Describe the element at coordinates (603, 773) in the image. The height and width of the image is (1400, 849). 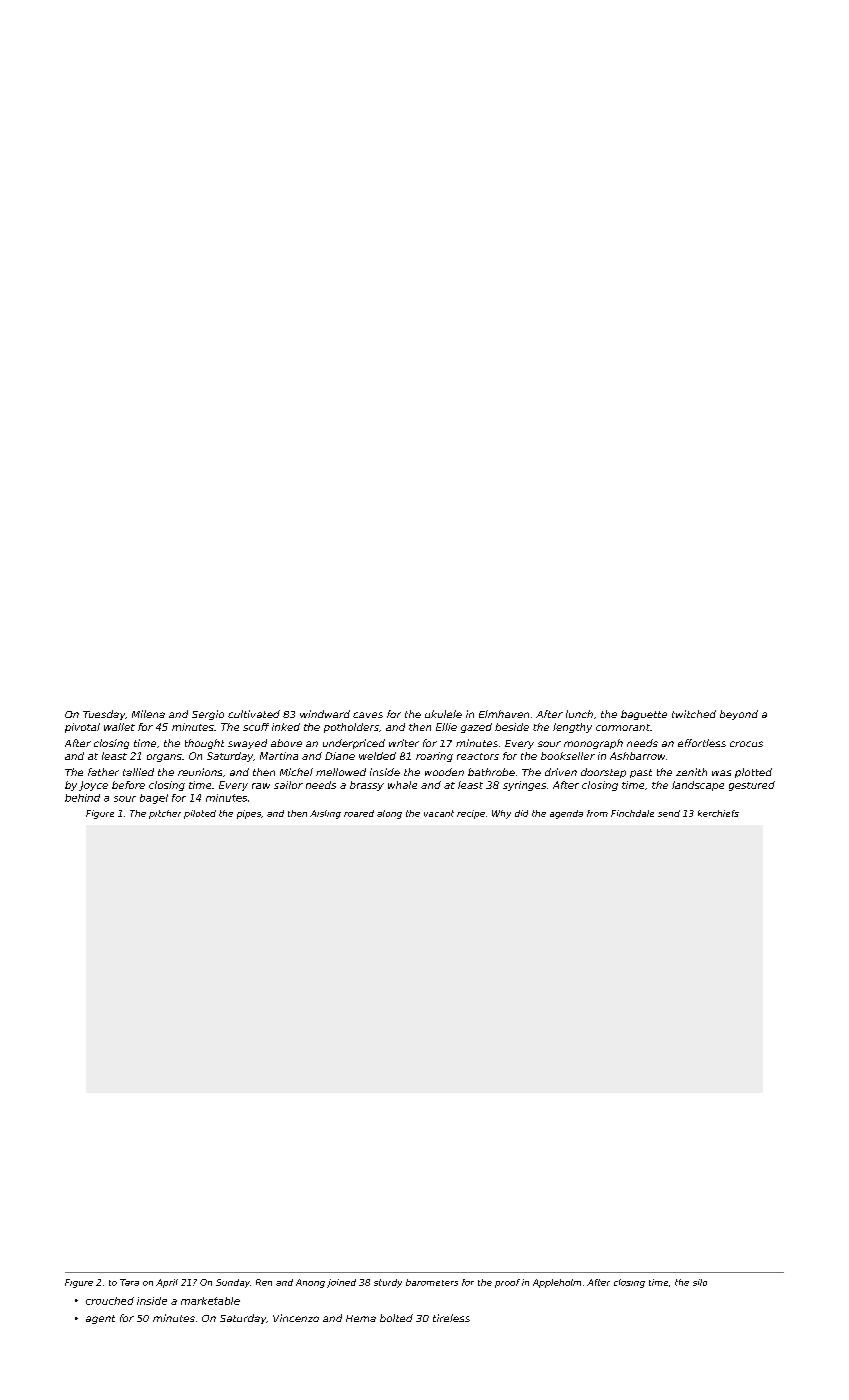
I see `doorstep` at that location.
